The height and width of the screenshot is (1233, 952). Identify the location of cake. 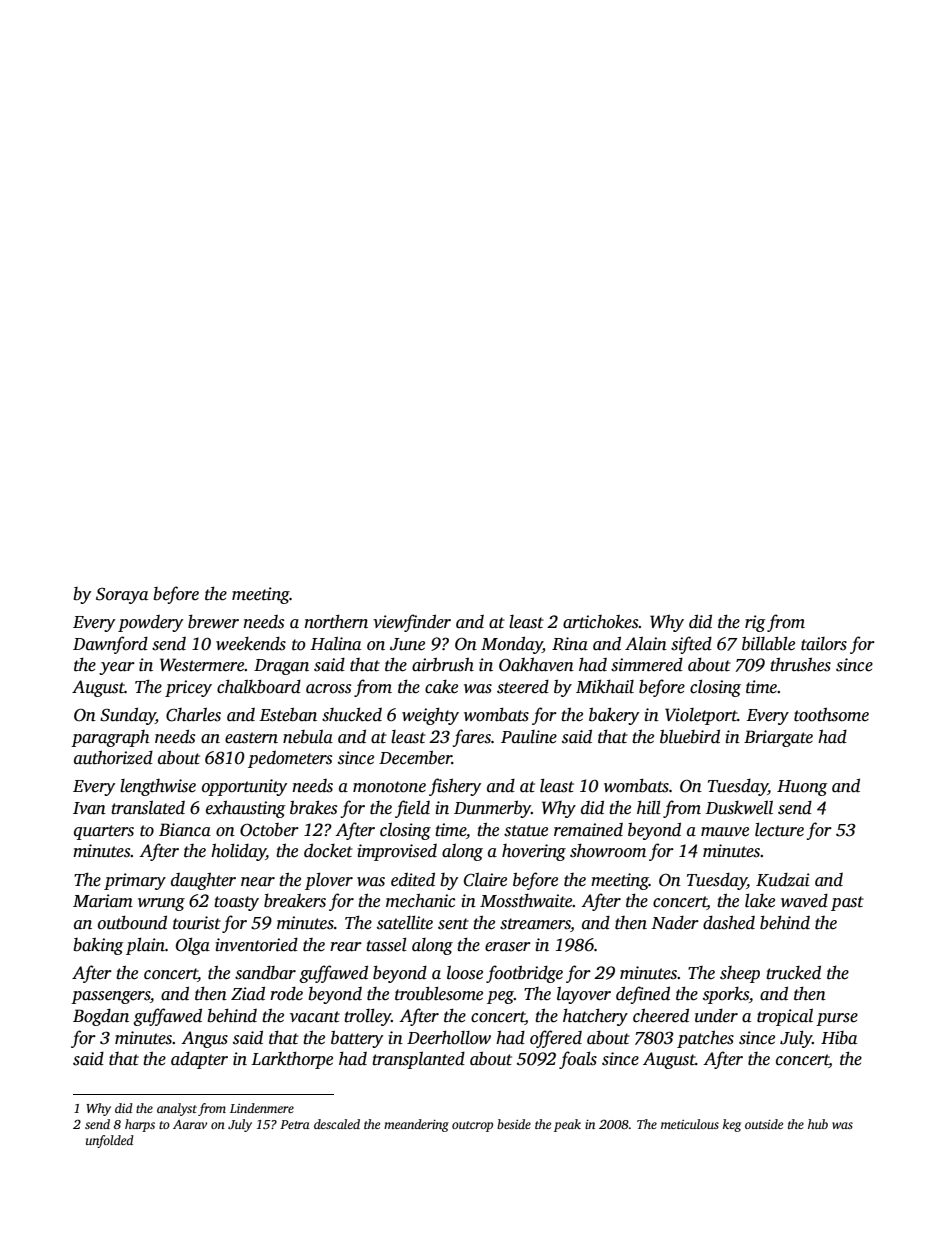
(441, 687).
